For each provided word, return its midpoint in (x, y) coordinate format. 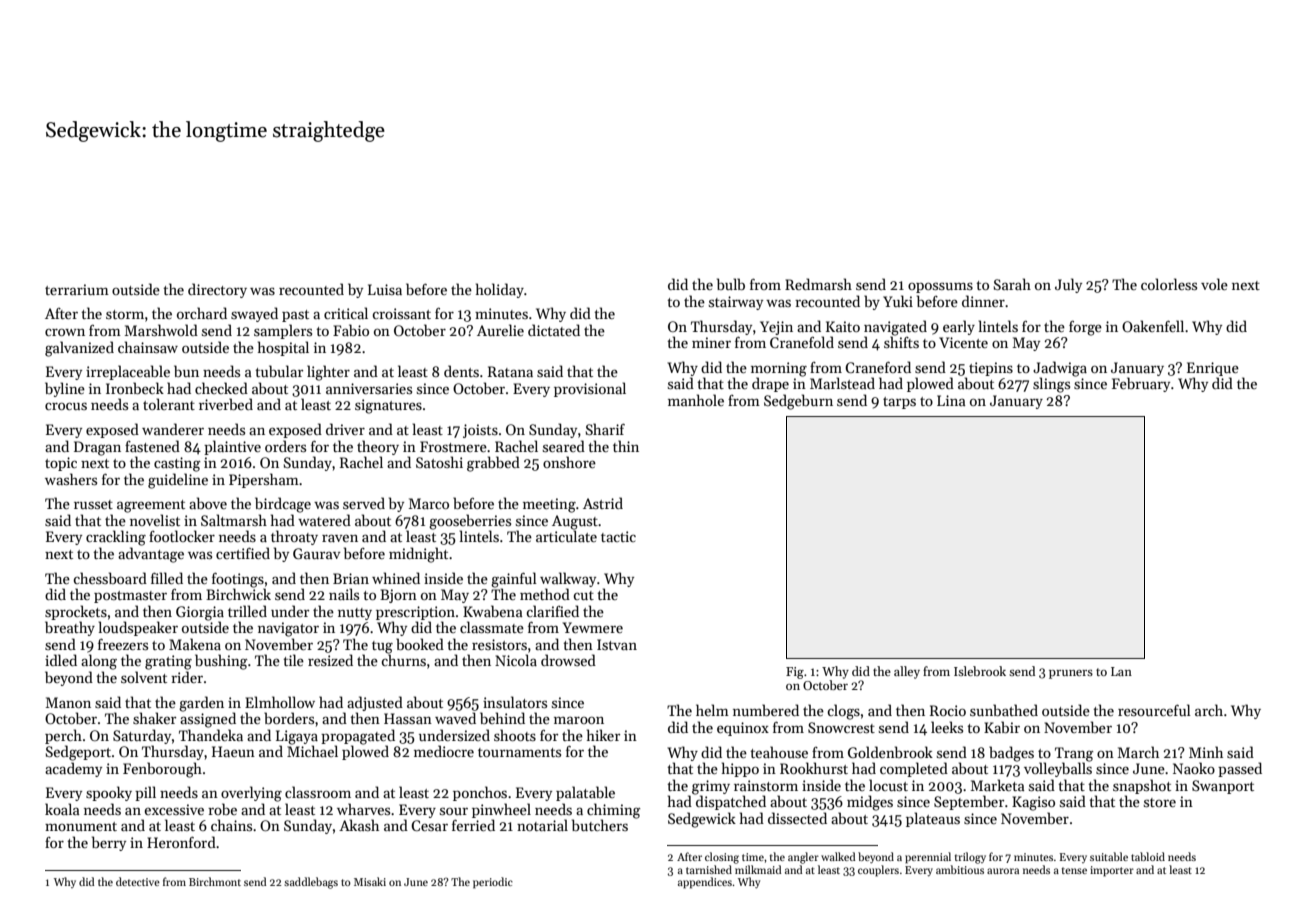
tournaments (519, 752)
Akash (359, 825)
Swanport (1223, 787)
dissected (797, 818)
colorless (1169, 284)
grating (168, 662)
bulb (731, 284)
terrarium (77, 289)
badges (1011, 754)
